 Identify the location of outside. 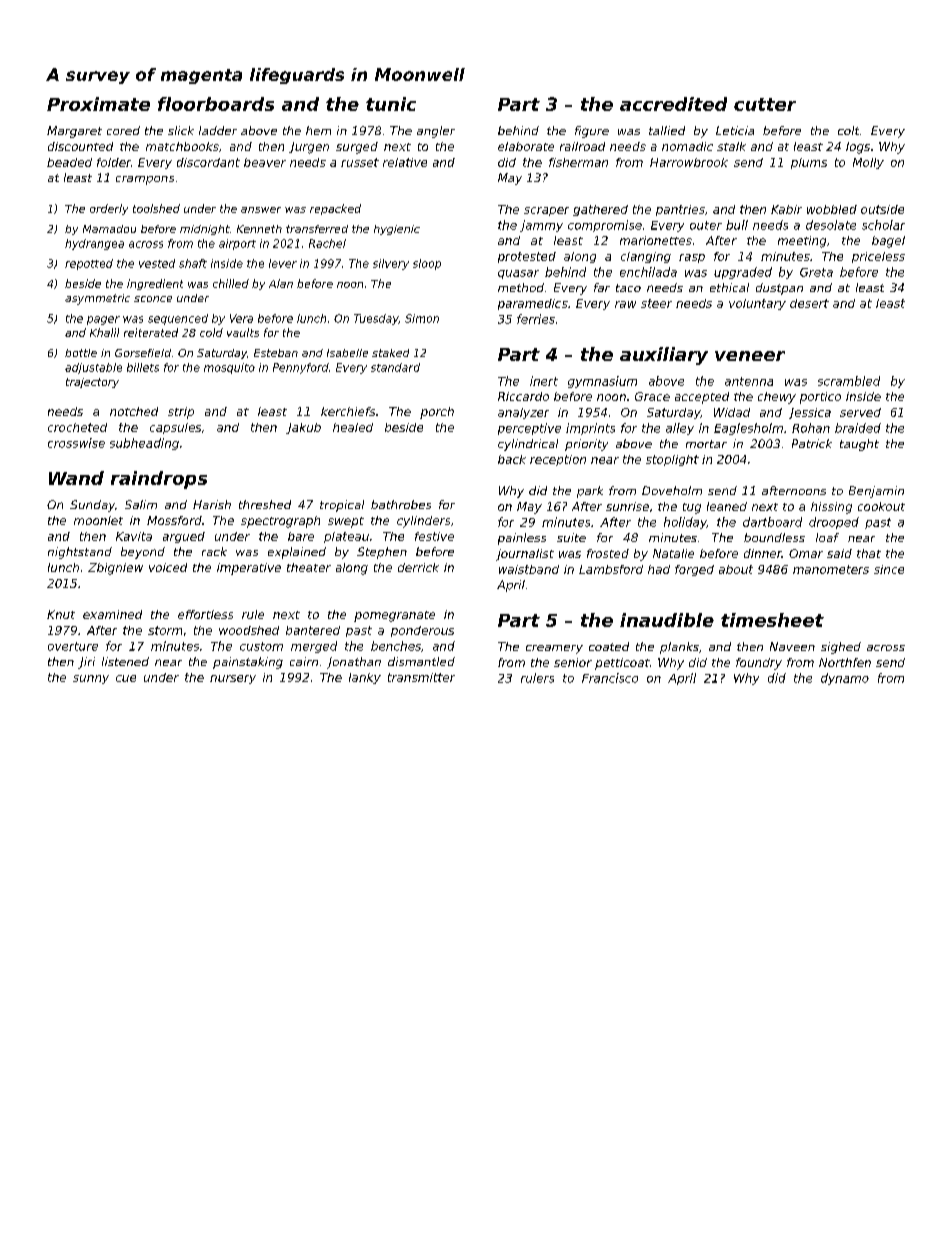
(882, 209).
